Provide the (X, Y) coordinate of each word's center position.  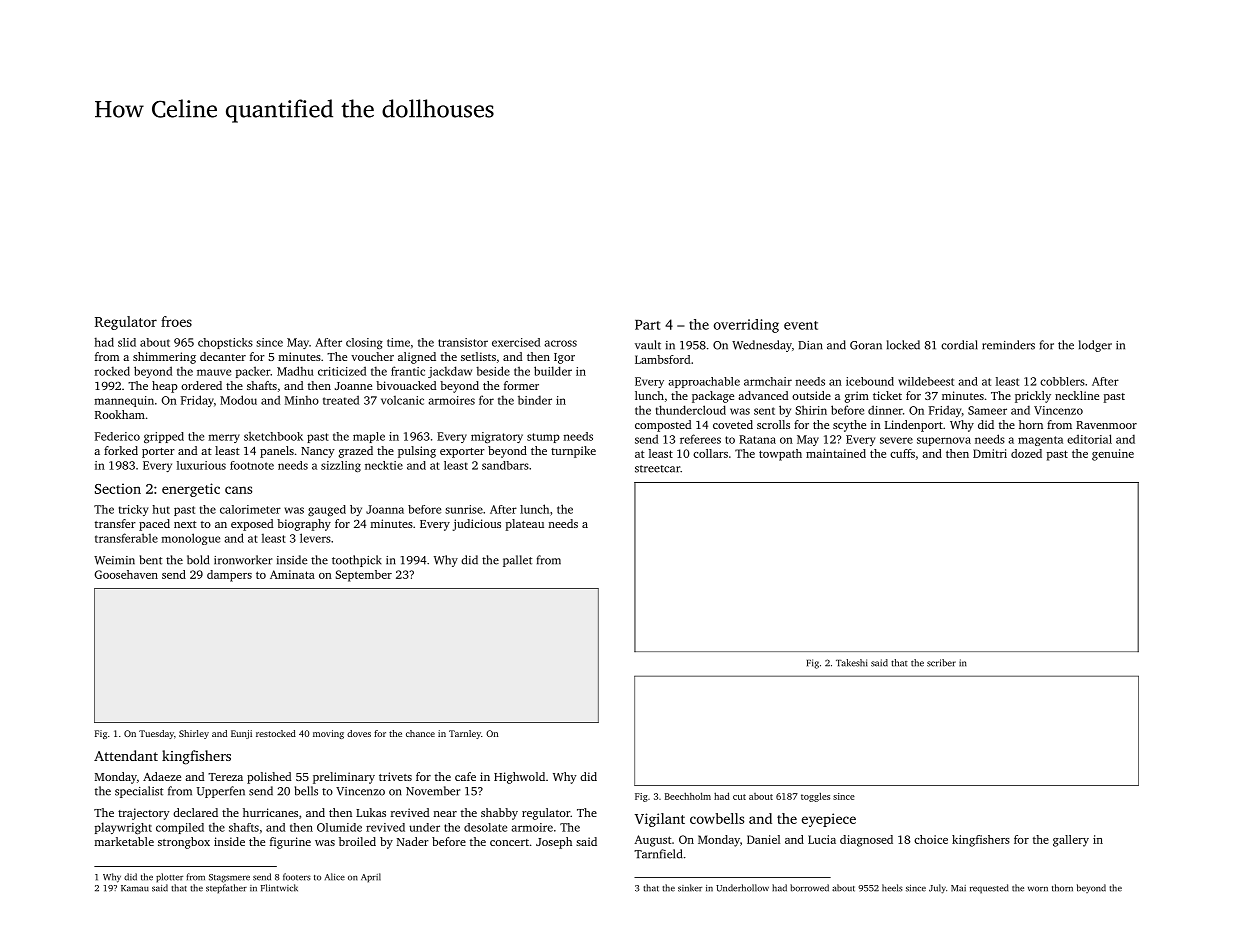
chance (420, 733)
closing (364, 343)
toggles (815, 797)
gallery (1071, 841)
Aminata (292, 574)
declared (195, 812)
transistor (463, 342)
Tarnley (465, 734)
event (801, 325)
